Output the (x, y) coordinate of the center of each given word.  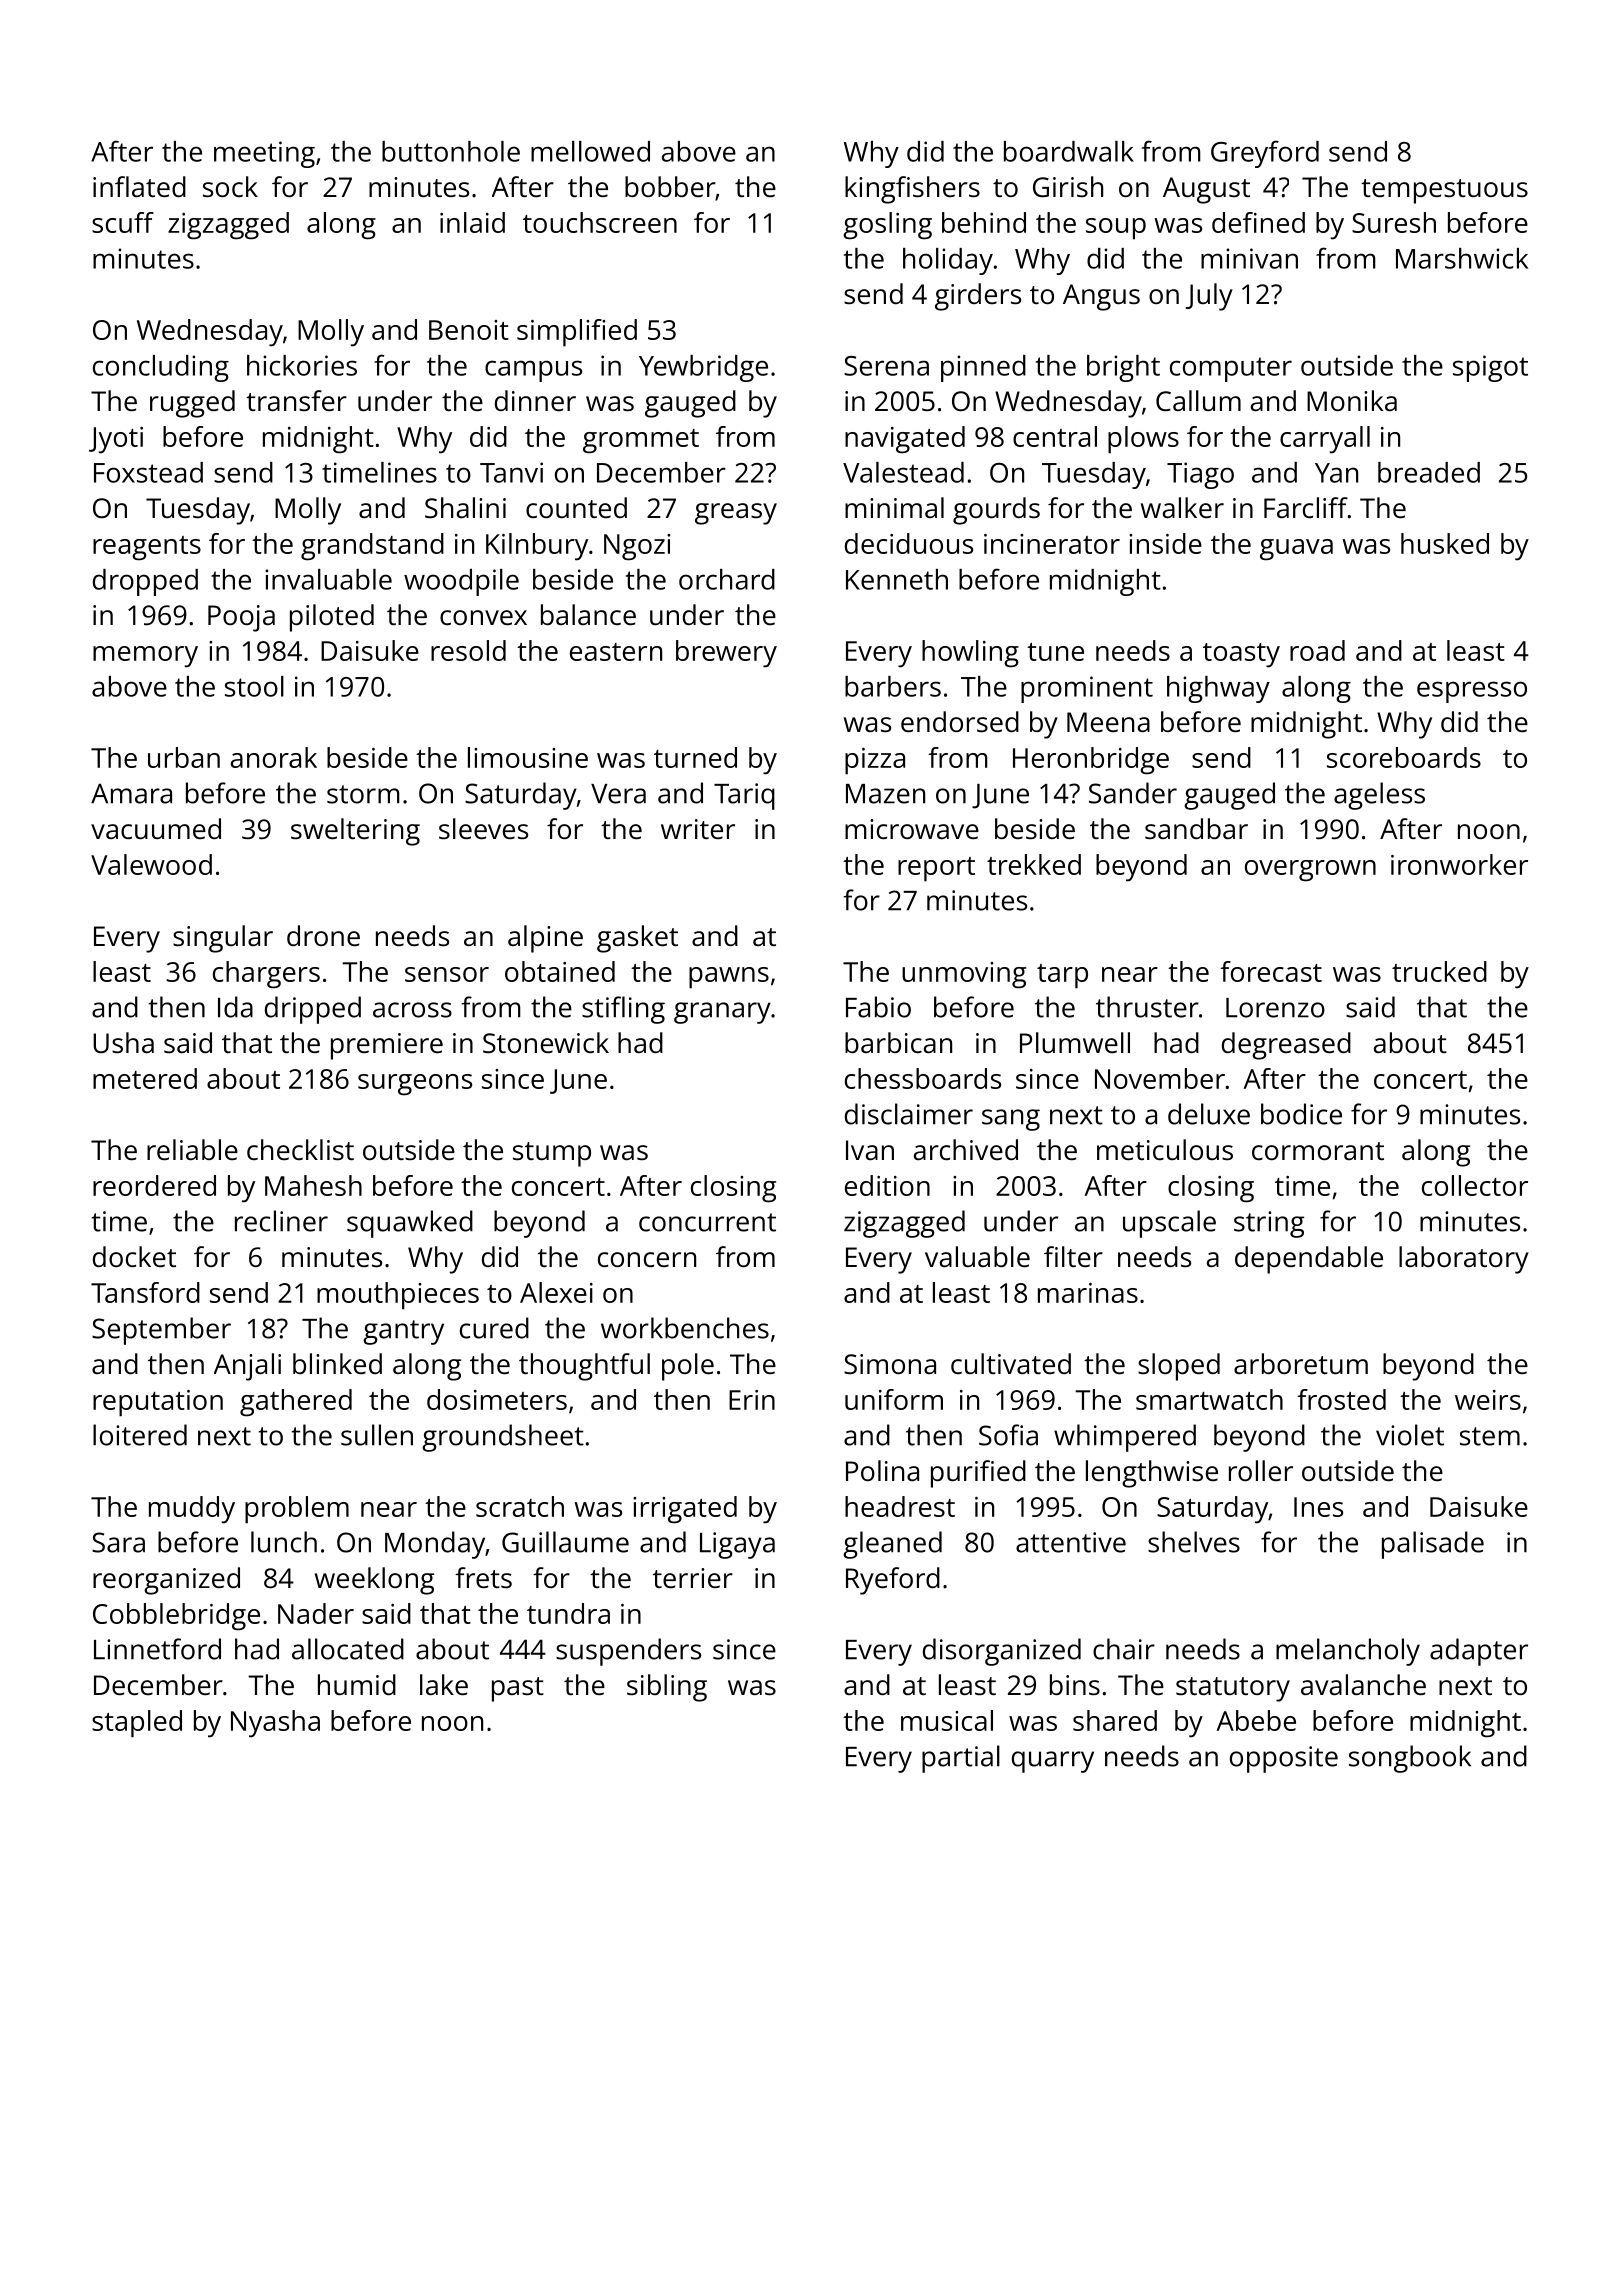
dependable (1309, 1260)
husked (1445, 543)
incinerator (1052, 544)
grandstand (372, 547)
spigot (1490, 368)
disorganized (1002, 1652)
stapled (137, 1724)
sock (230, 187)
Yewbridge (703, 368)
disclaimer (909, 1114)
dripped (313, 1010)
